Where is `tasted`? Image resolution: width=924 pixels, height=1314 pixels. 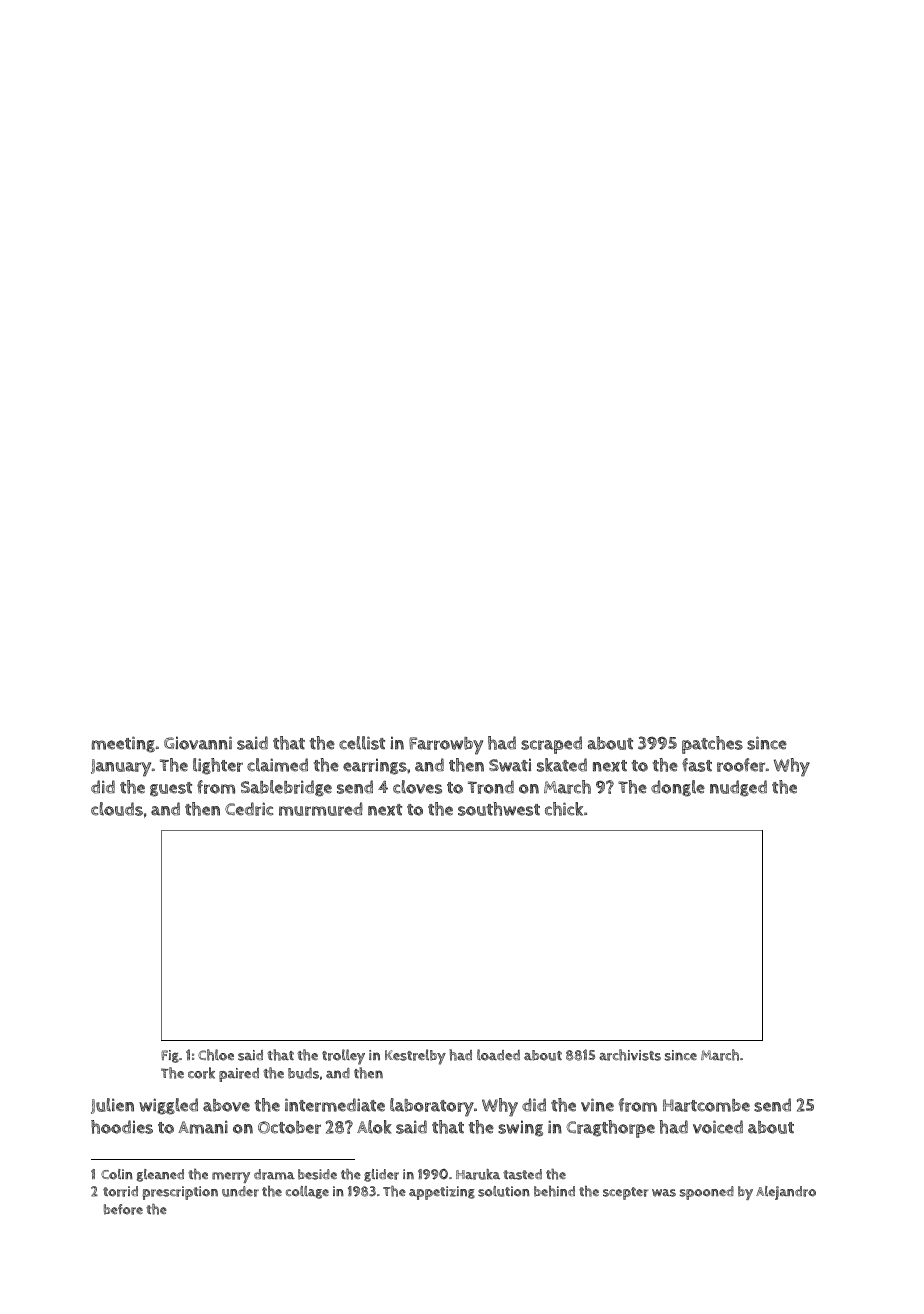 tasted is located at coordinates (522, 1174).
